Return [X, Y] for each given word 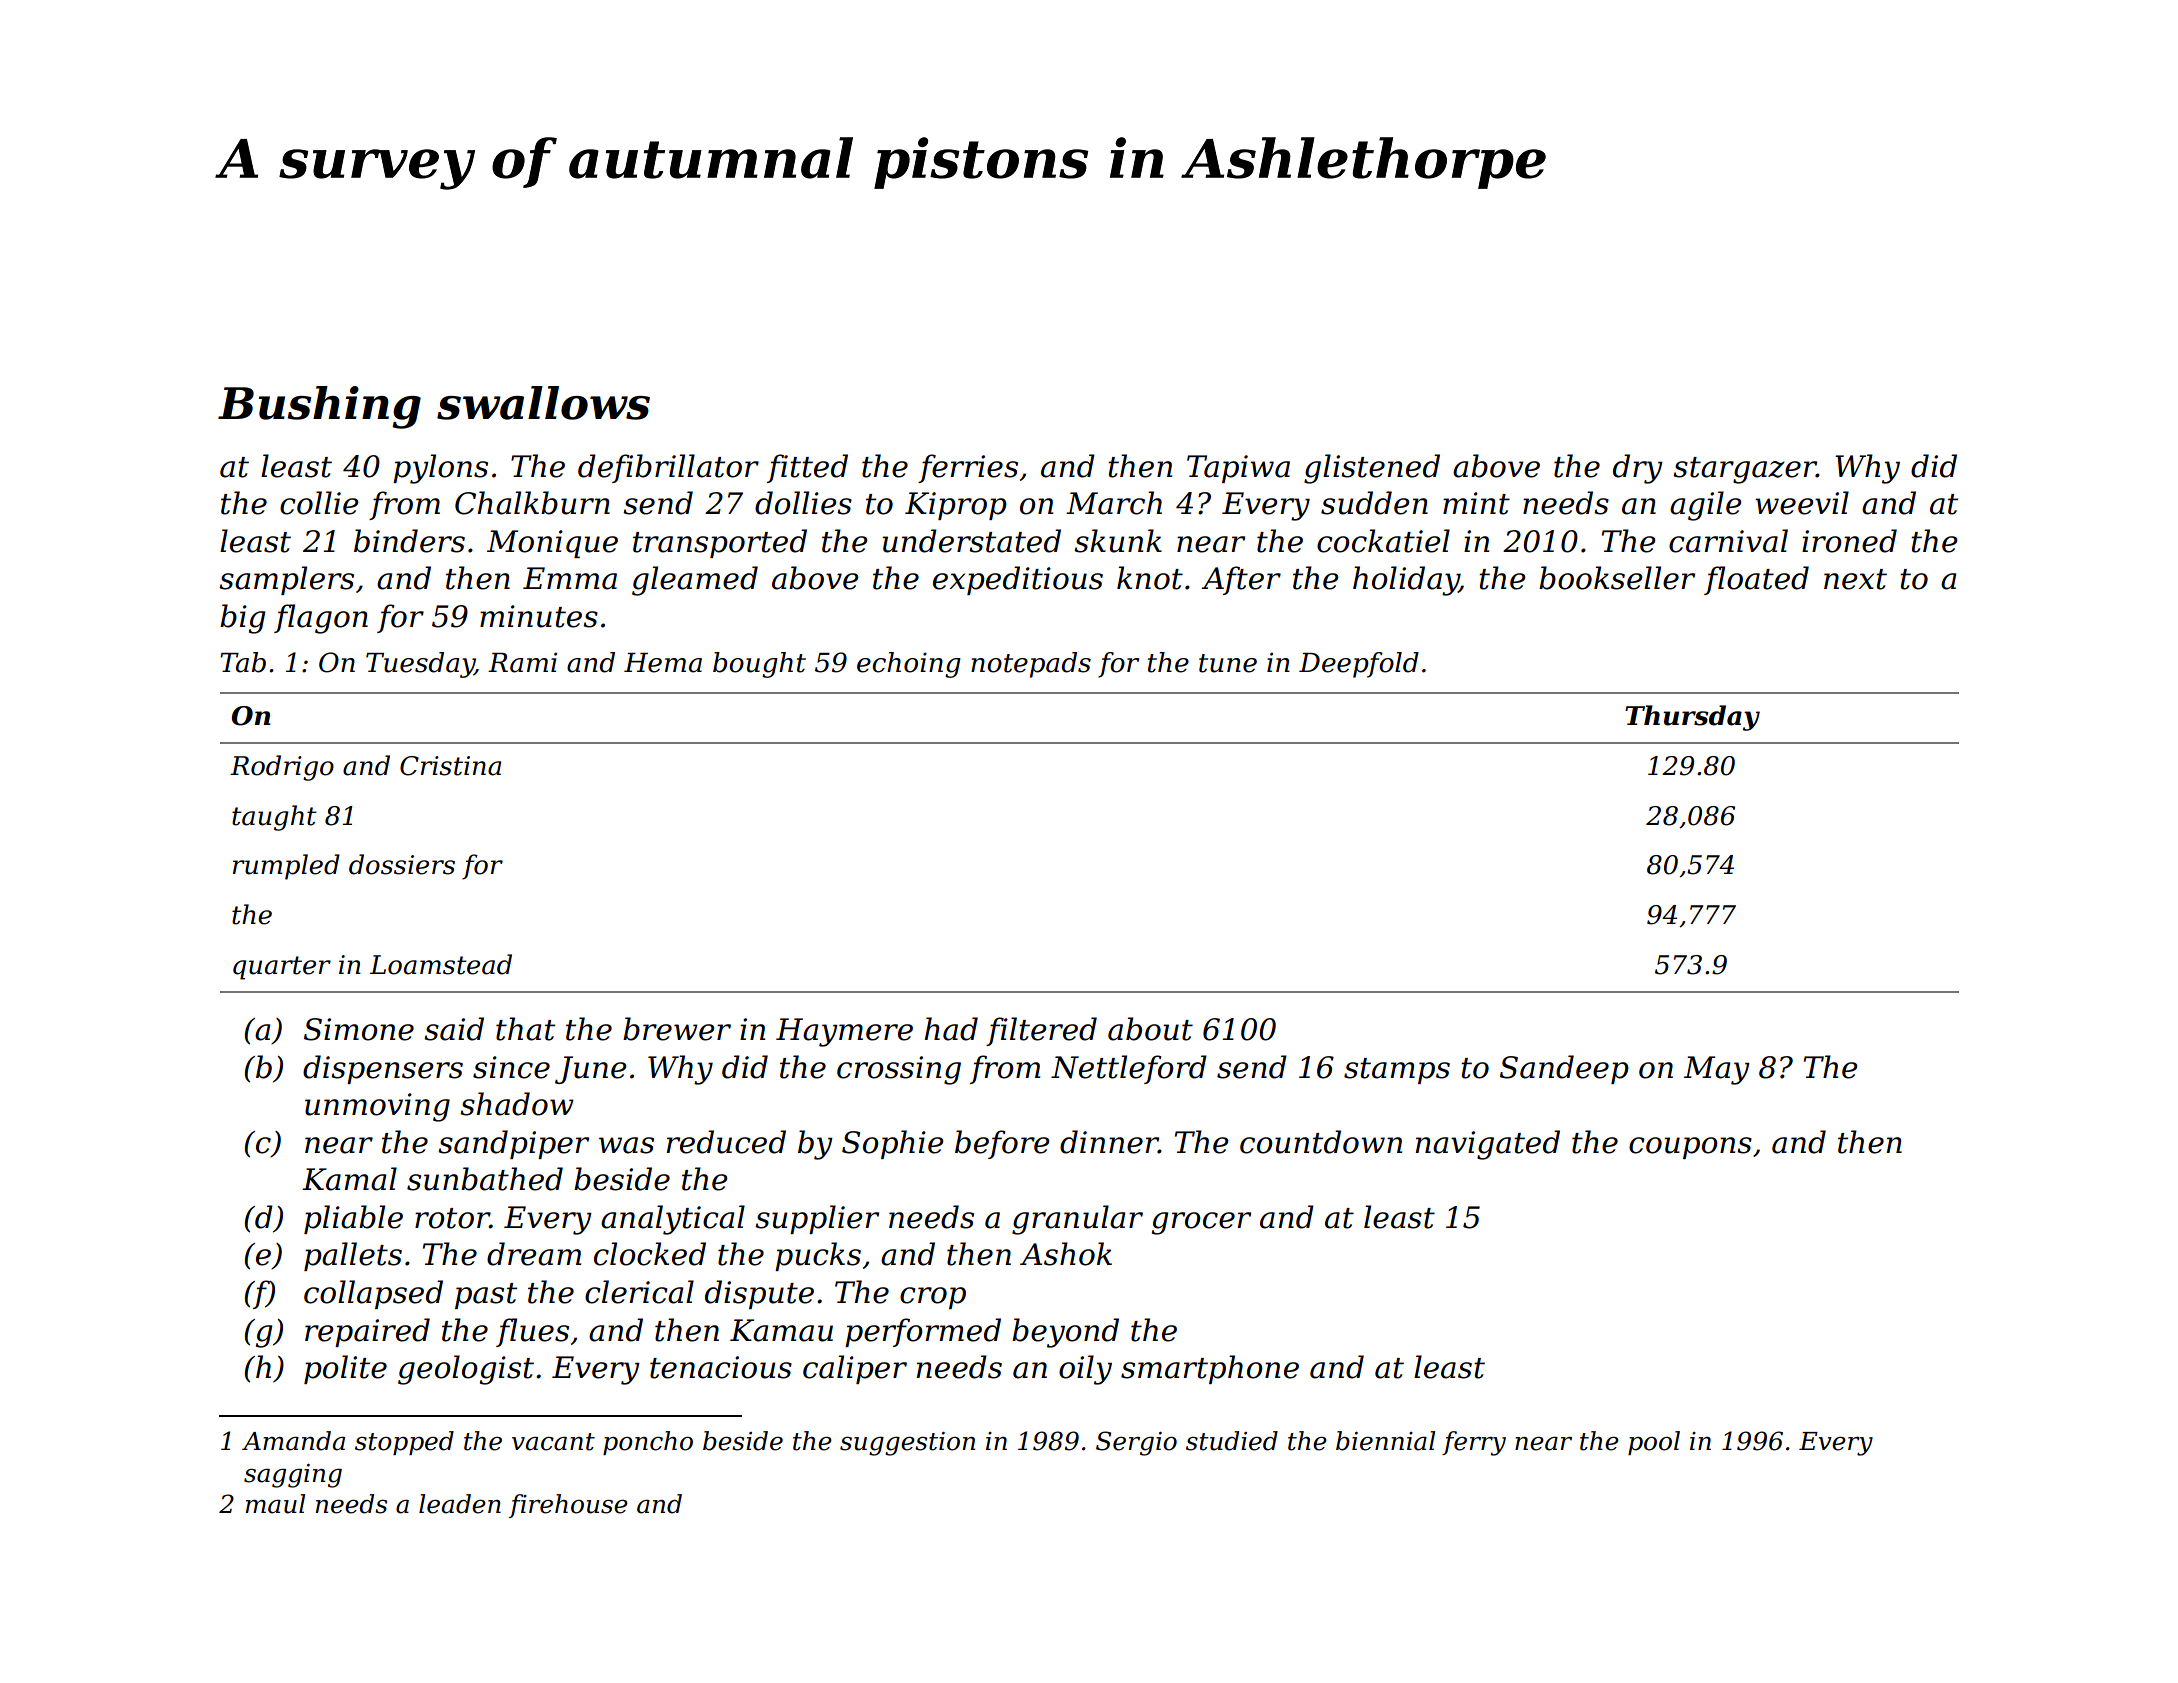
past [486, 1296]
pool [1654, 1443]
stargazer [1745, 470]
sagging [293, 1476]
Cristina [450, 766]
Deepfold [1359, 665]
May [1717, 1070]
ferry [1474, 1443]
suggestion [907, 1444]
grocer [1201, 1223]
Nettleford [1129, 1069]
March [1114, 503]
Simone [359, 1029]
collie [319, 503]
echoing [909, 665]
